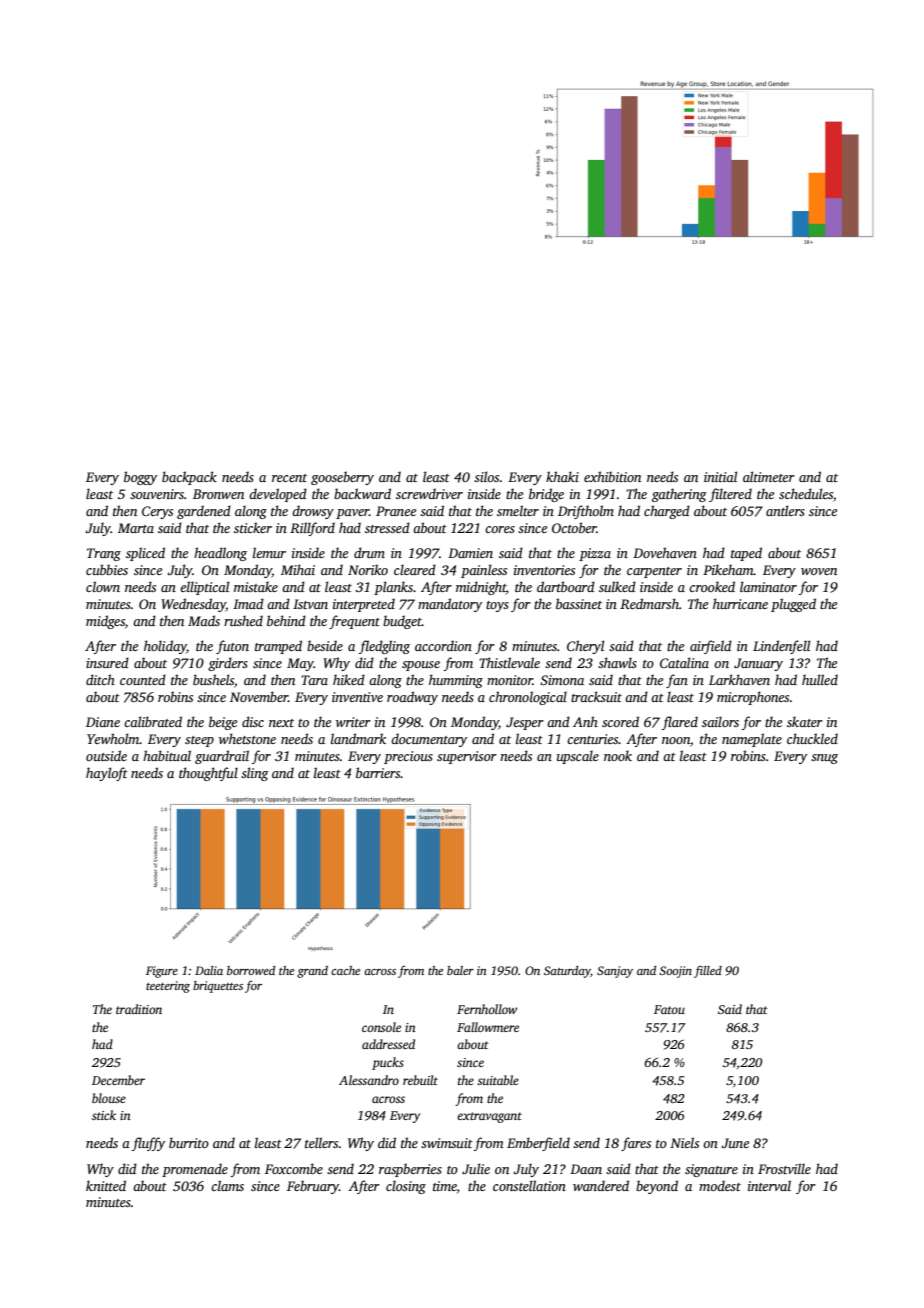 The image size is (924, 1308). I want to click on rebuilt, so click(420, 1080).
